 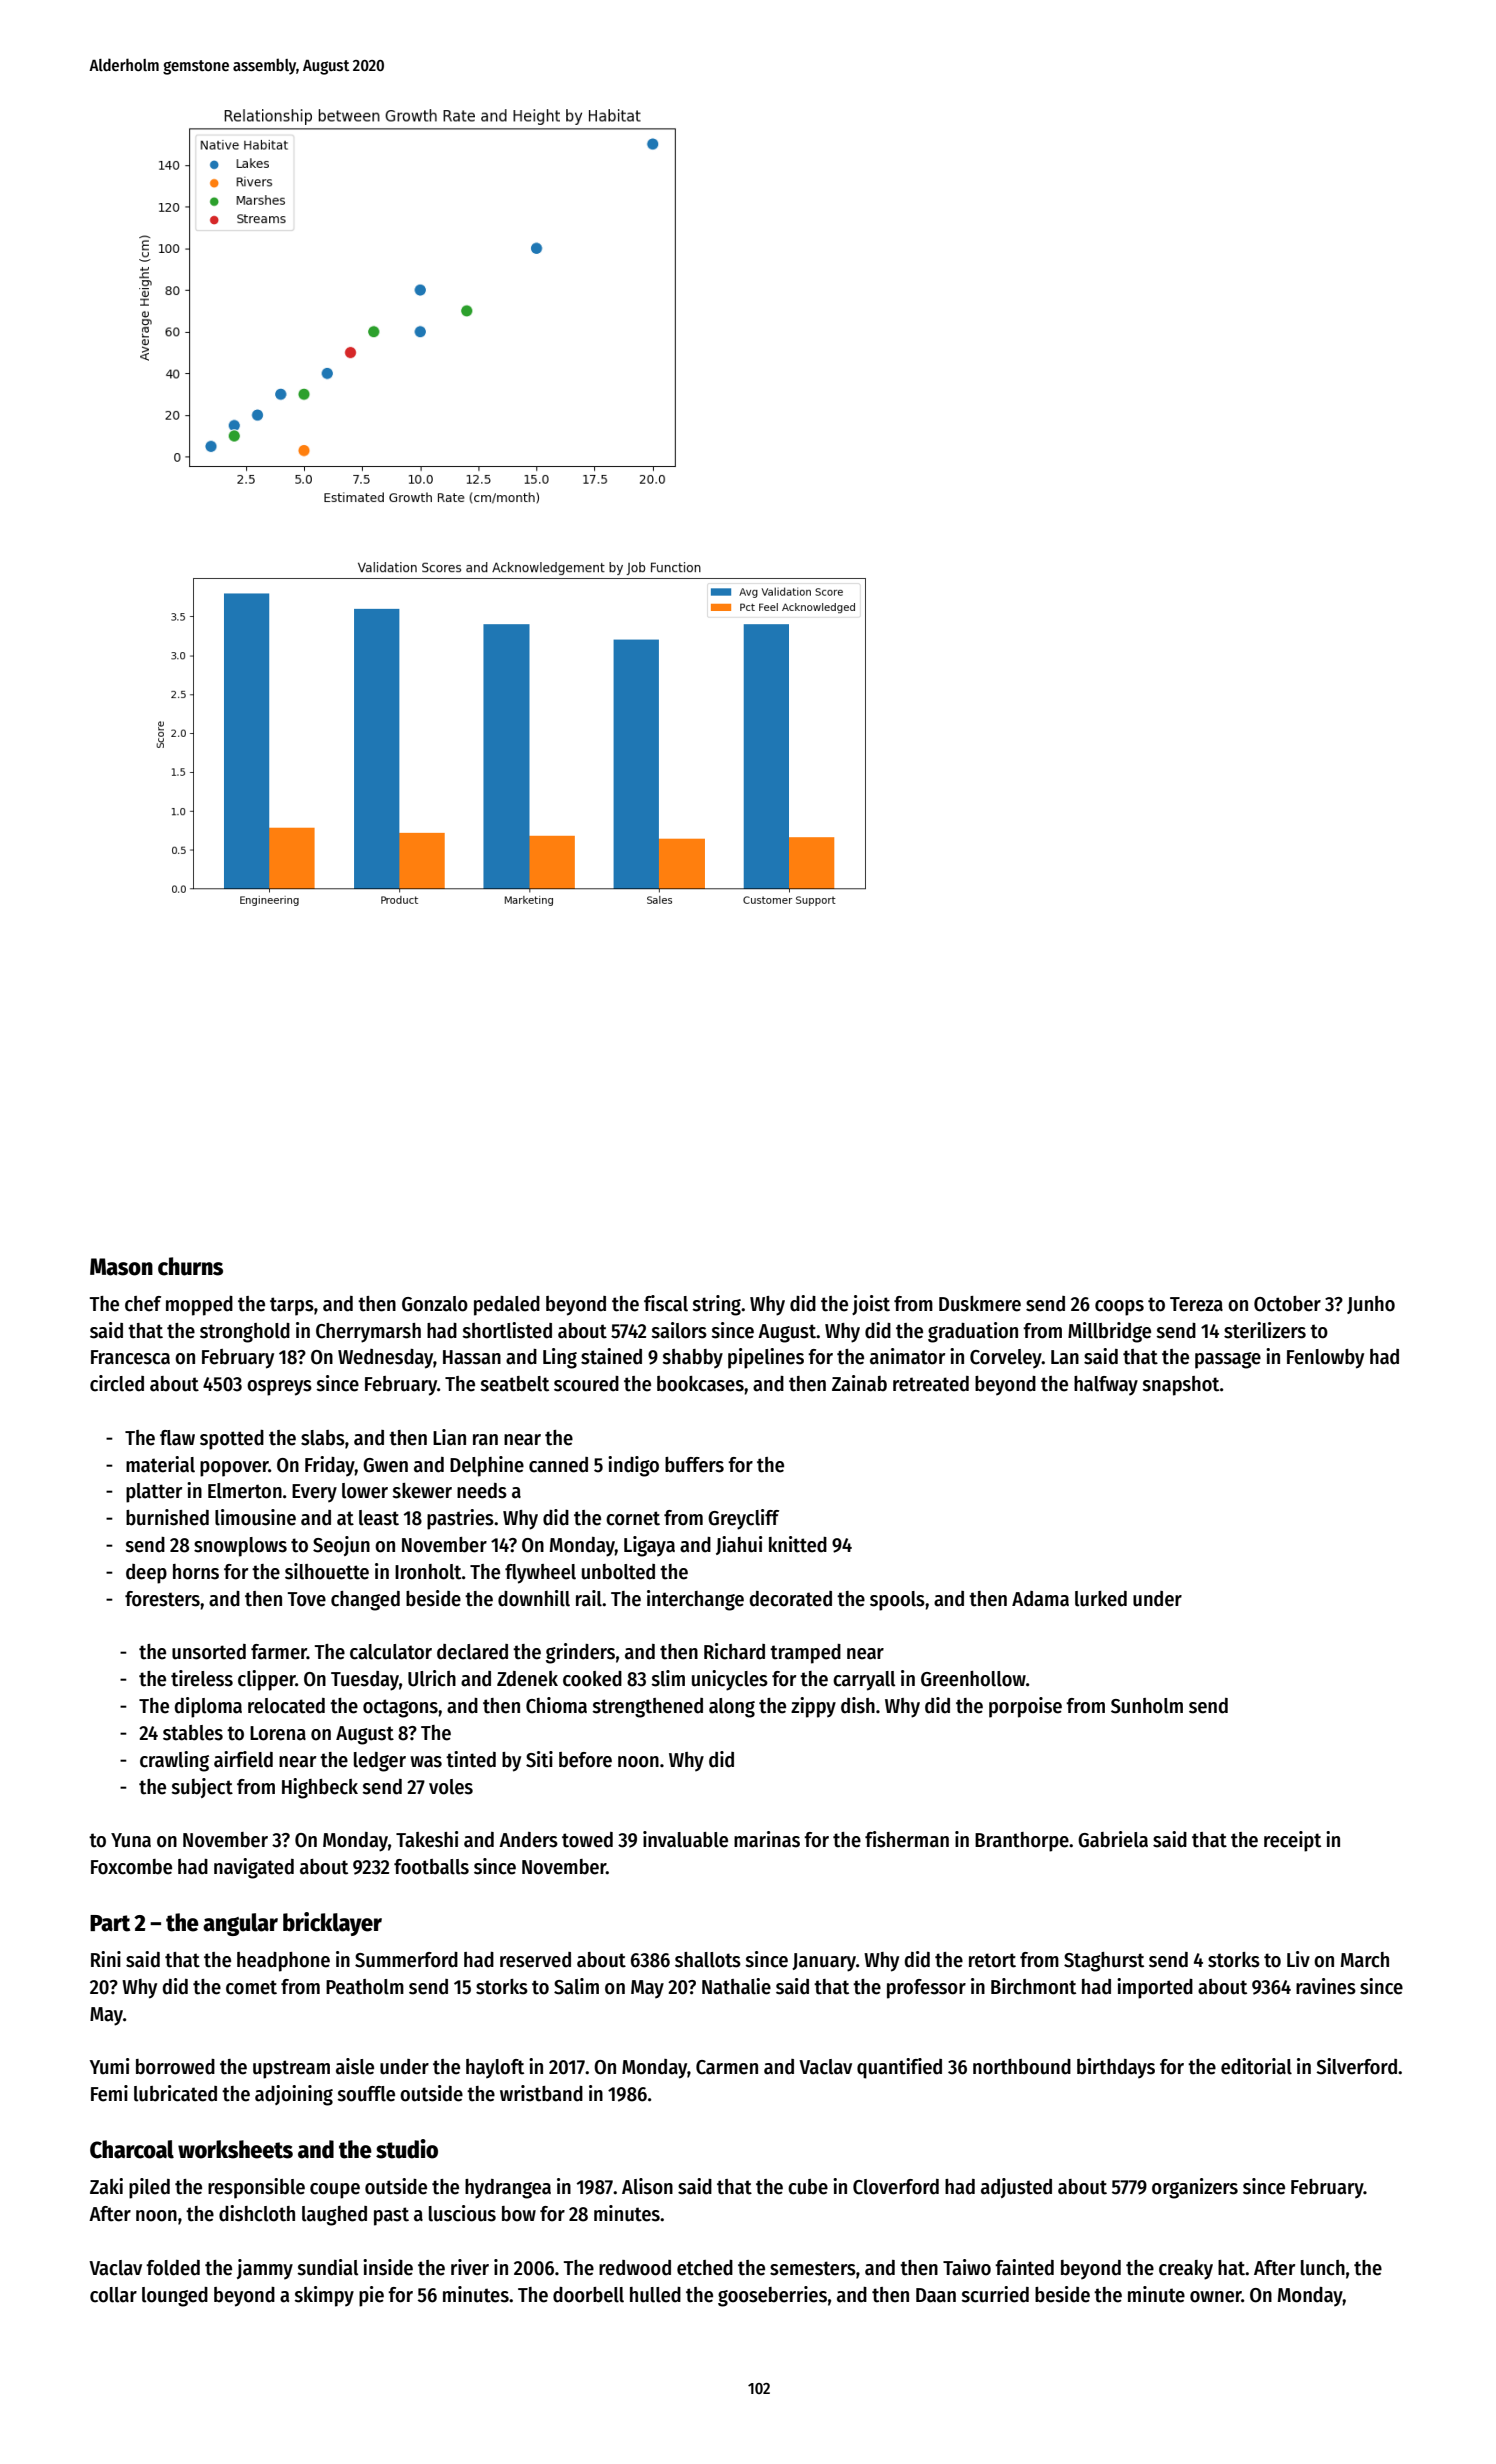 What do you see at coordinates (708, 1960) in the screenshot?
I see `shallots` at bounding box center [708, 1960].
